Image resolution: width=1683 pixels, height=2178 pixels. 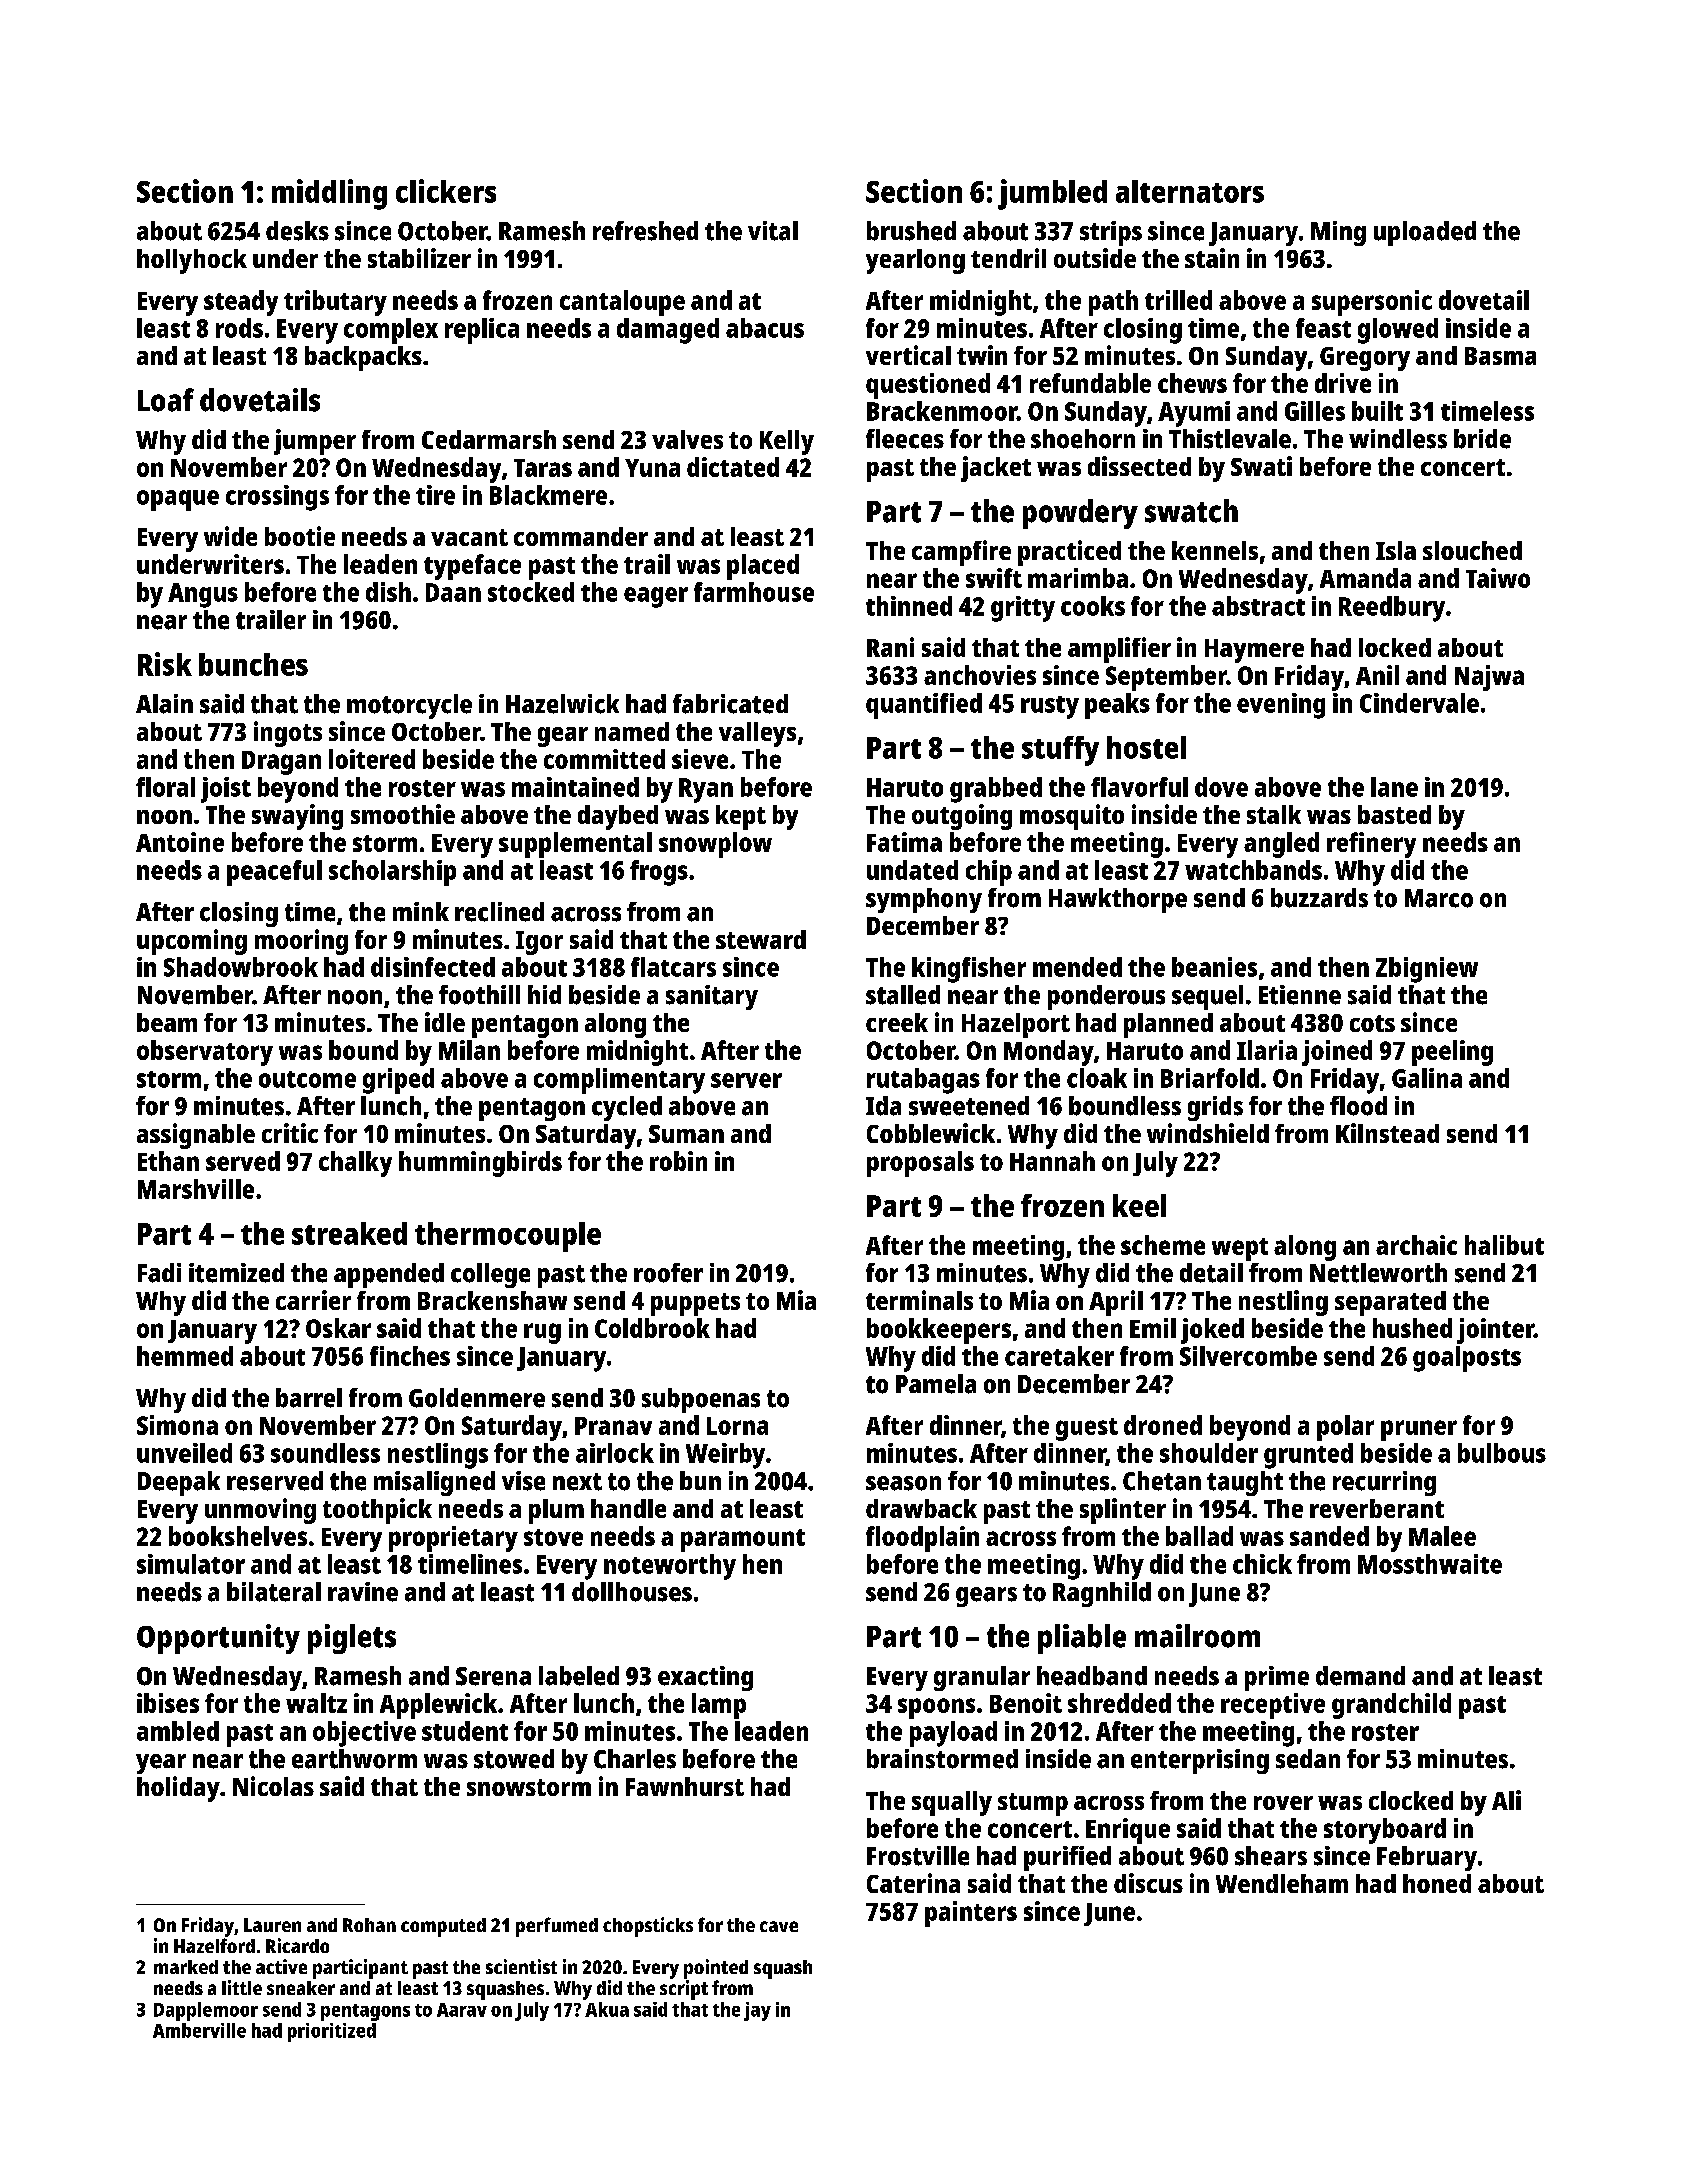 What do you see at coordinates (352, 1639) in the screenshot?
I see `piglets` at bounding box center [352, 1639].
